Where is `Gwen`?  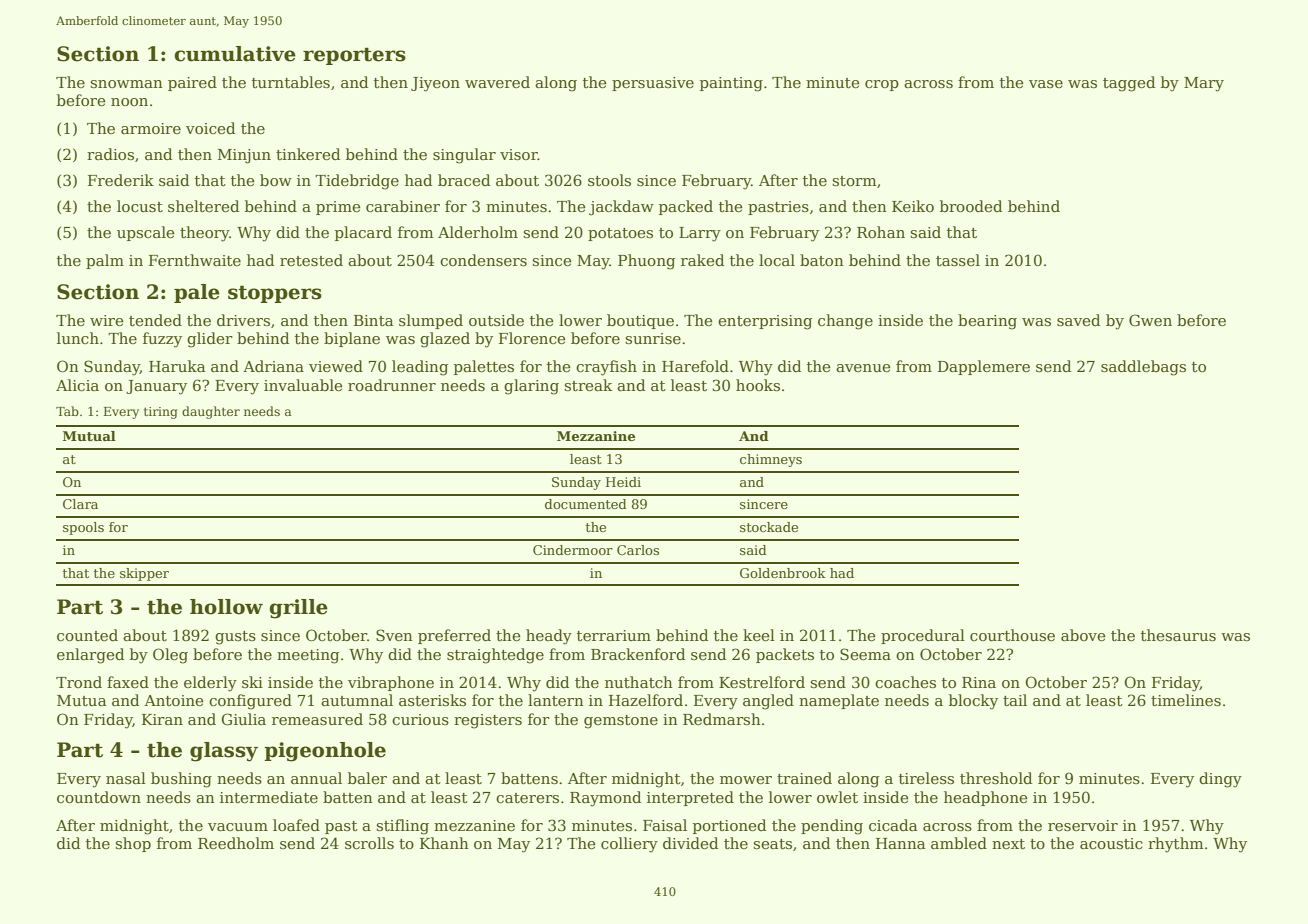 Gwen is located at coordinates (1150, 320).
